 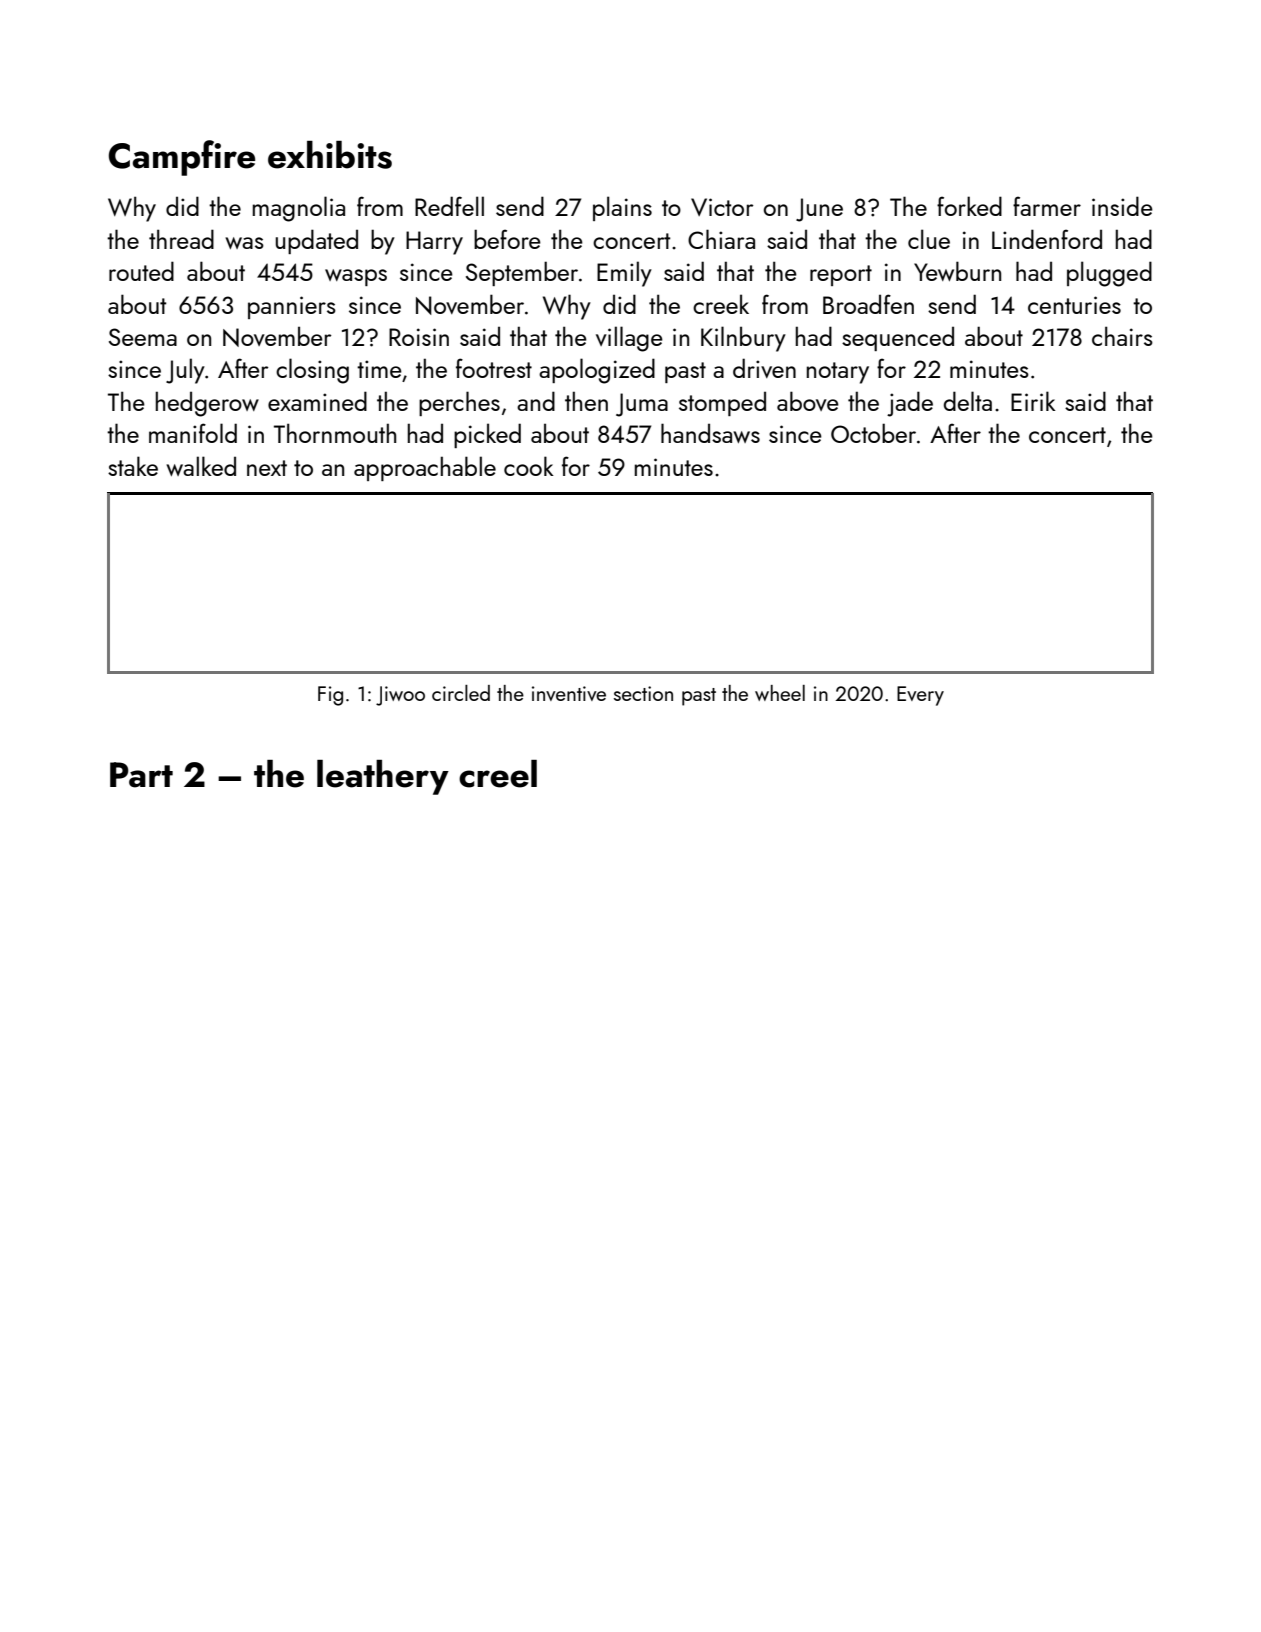 What do you see at coordinates (267, 468) in the screenshot?
I see `next` at bounding box center [267, 468].
